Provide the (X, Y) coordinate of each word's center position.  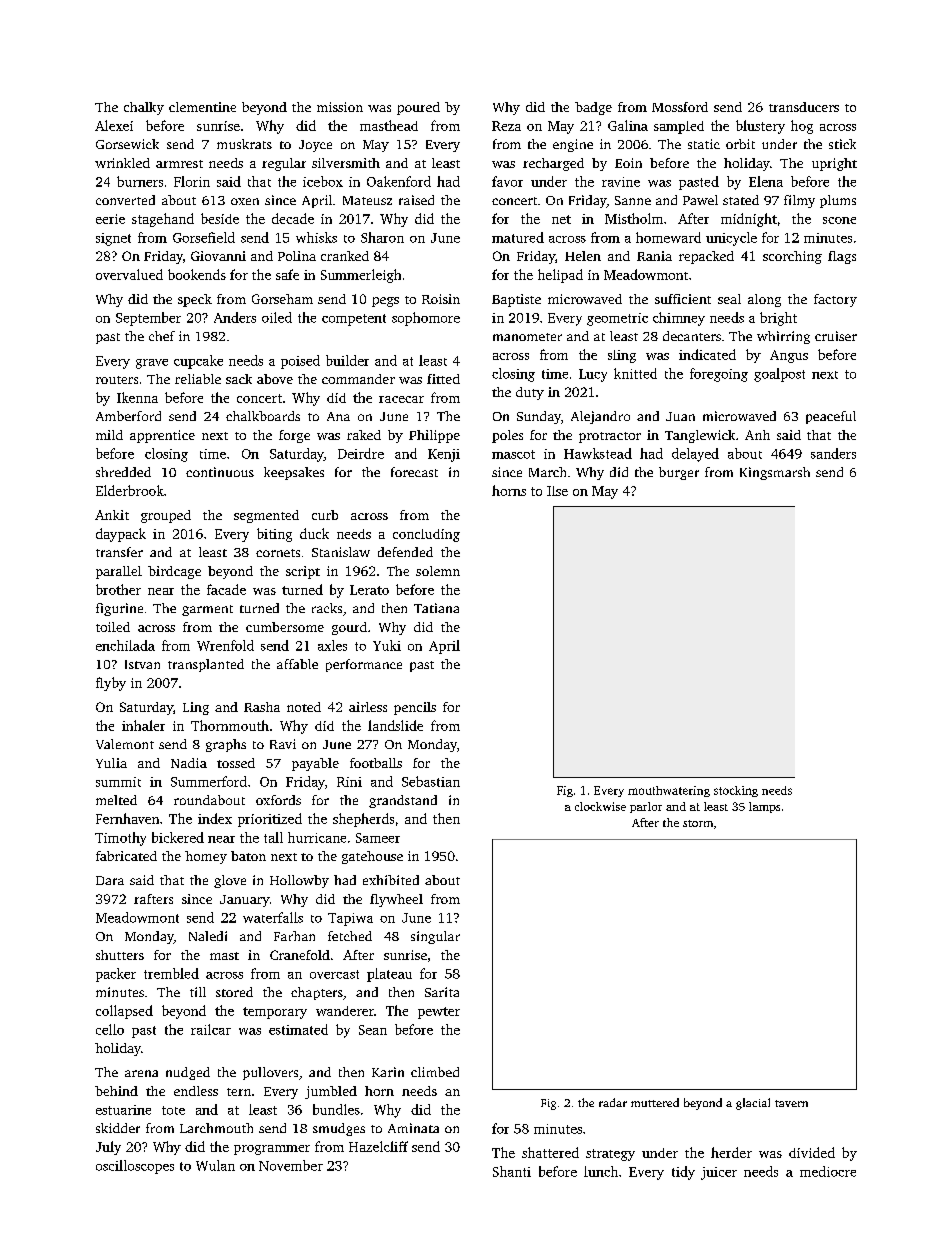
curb (325, 515)
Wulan (215, 1165)
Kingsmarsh (775, 473)
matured (518, 237)
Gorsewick (127, 144)
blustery (760, 127)
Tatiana (436, 608)
